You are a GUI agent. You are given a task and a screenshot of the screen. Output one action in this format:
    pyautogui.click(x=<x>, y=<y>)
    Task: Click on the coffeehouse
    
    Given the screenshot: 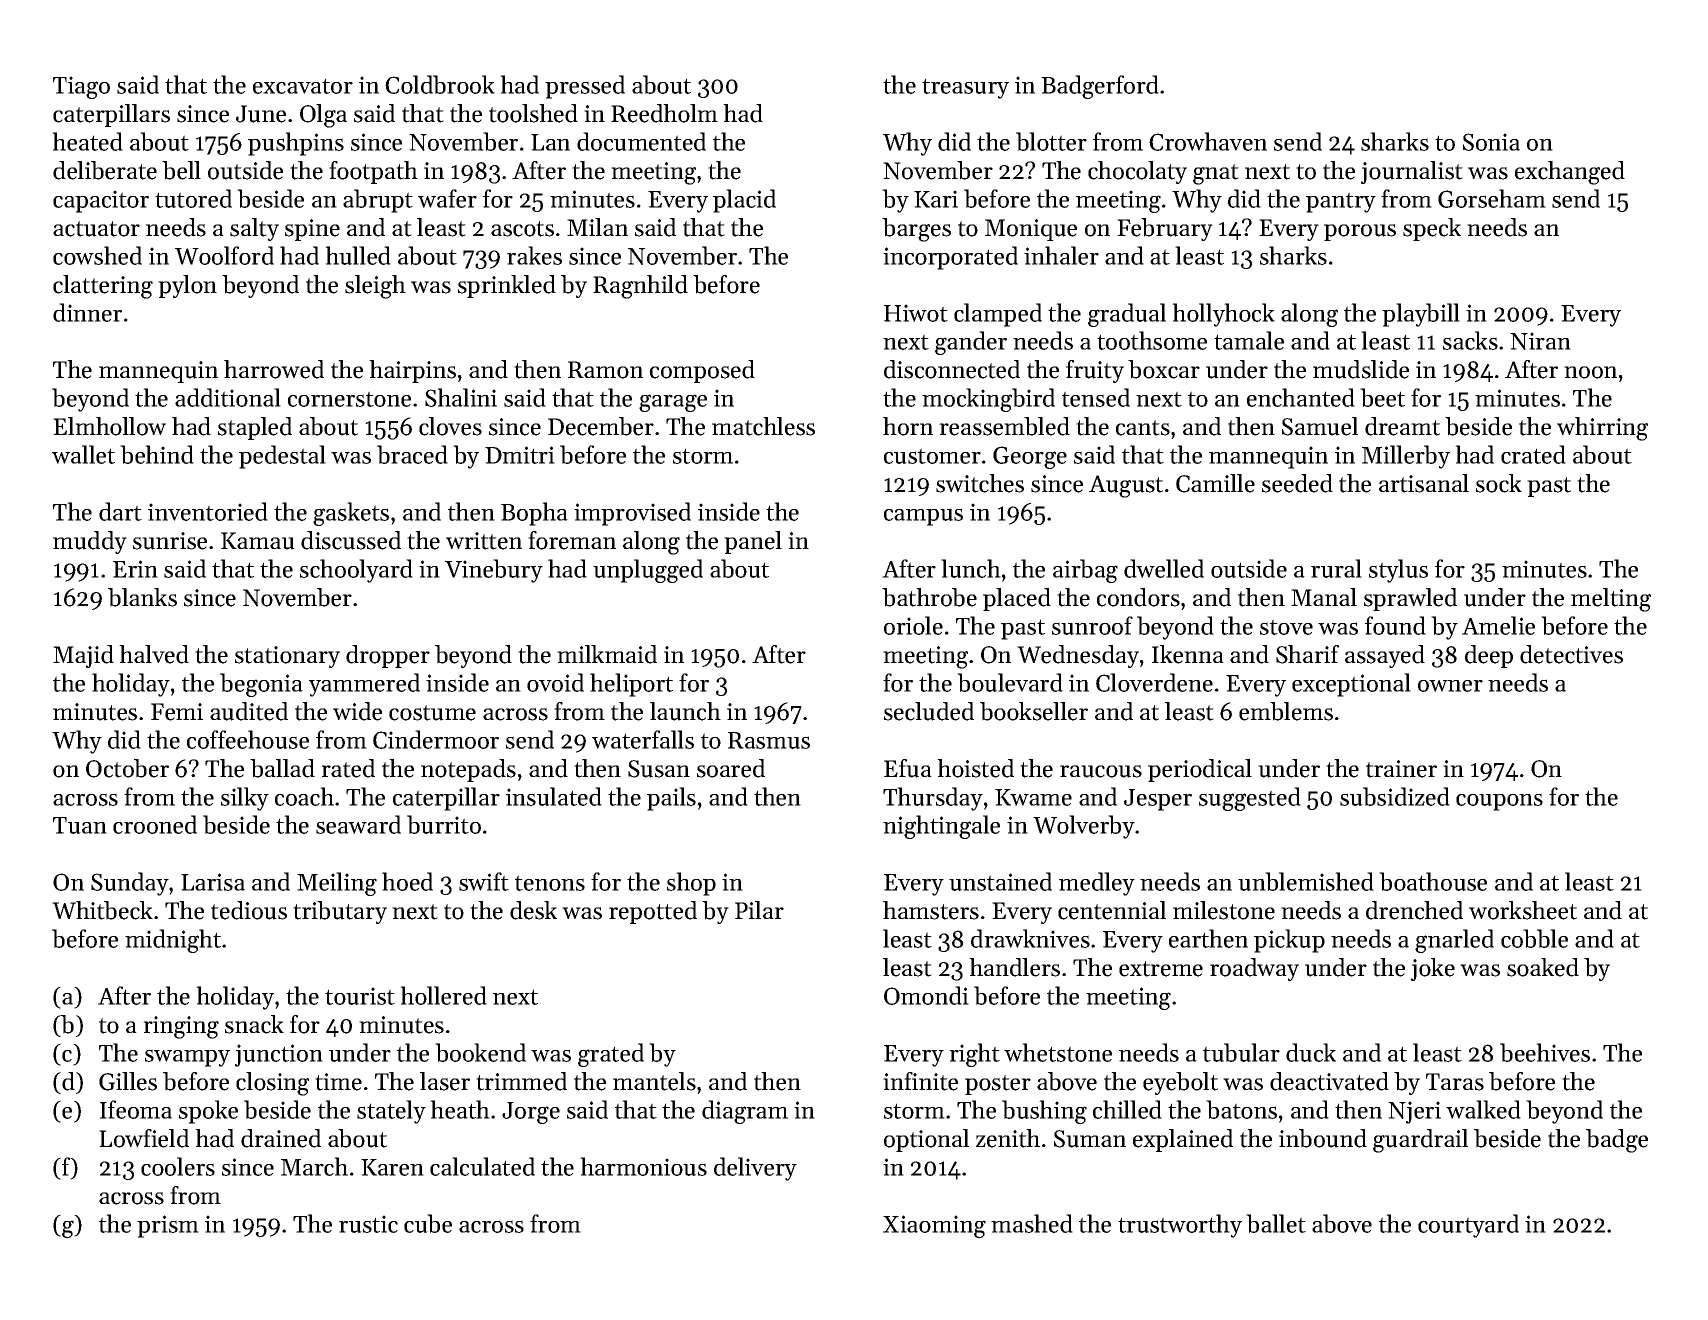 What is the action you would take?
    pyautogui.click(x=248, y=739)
